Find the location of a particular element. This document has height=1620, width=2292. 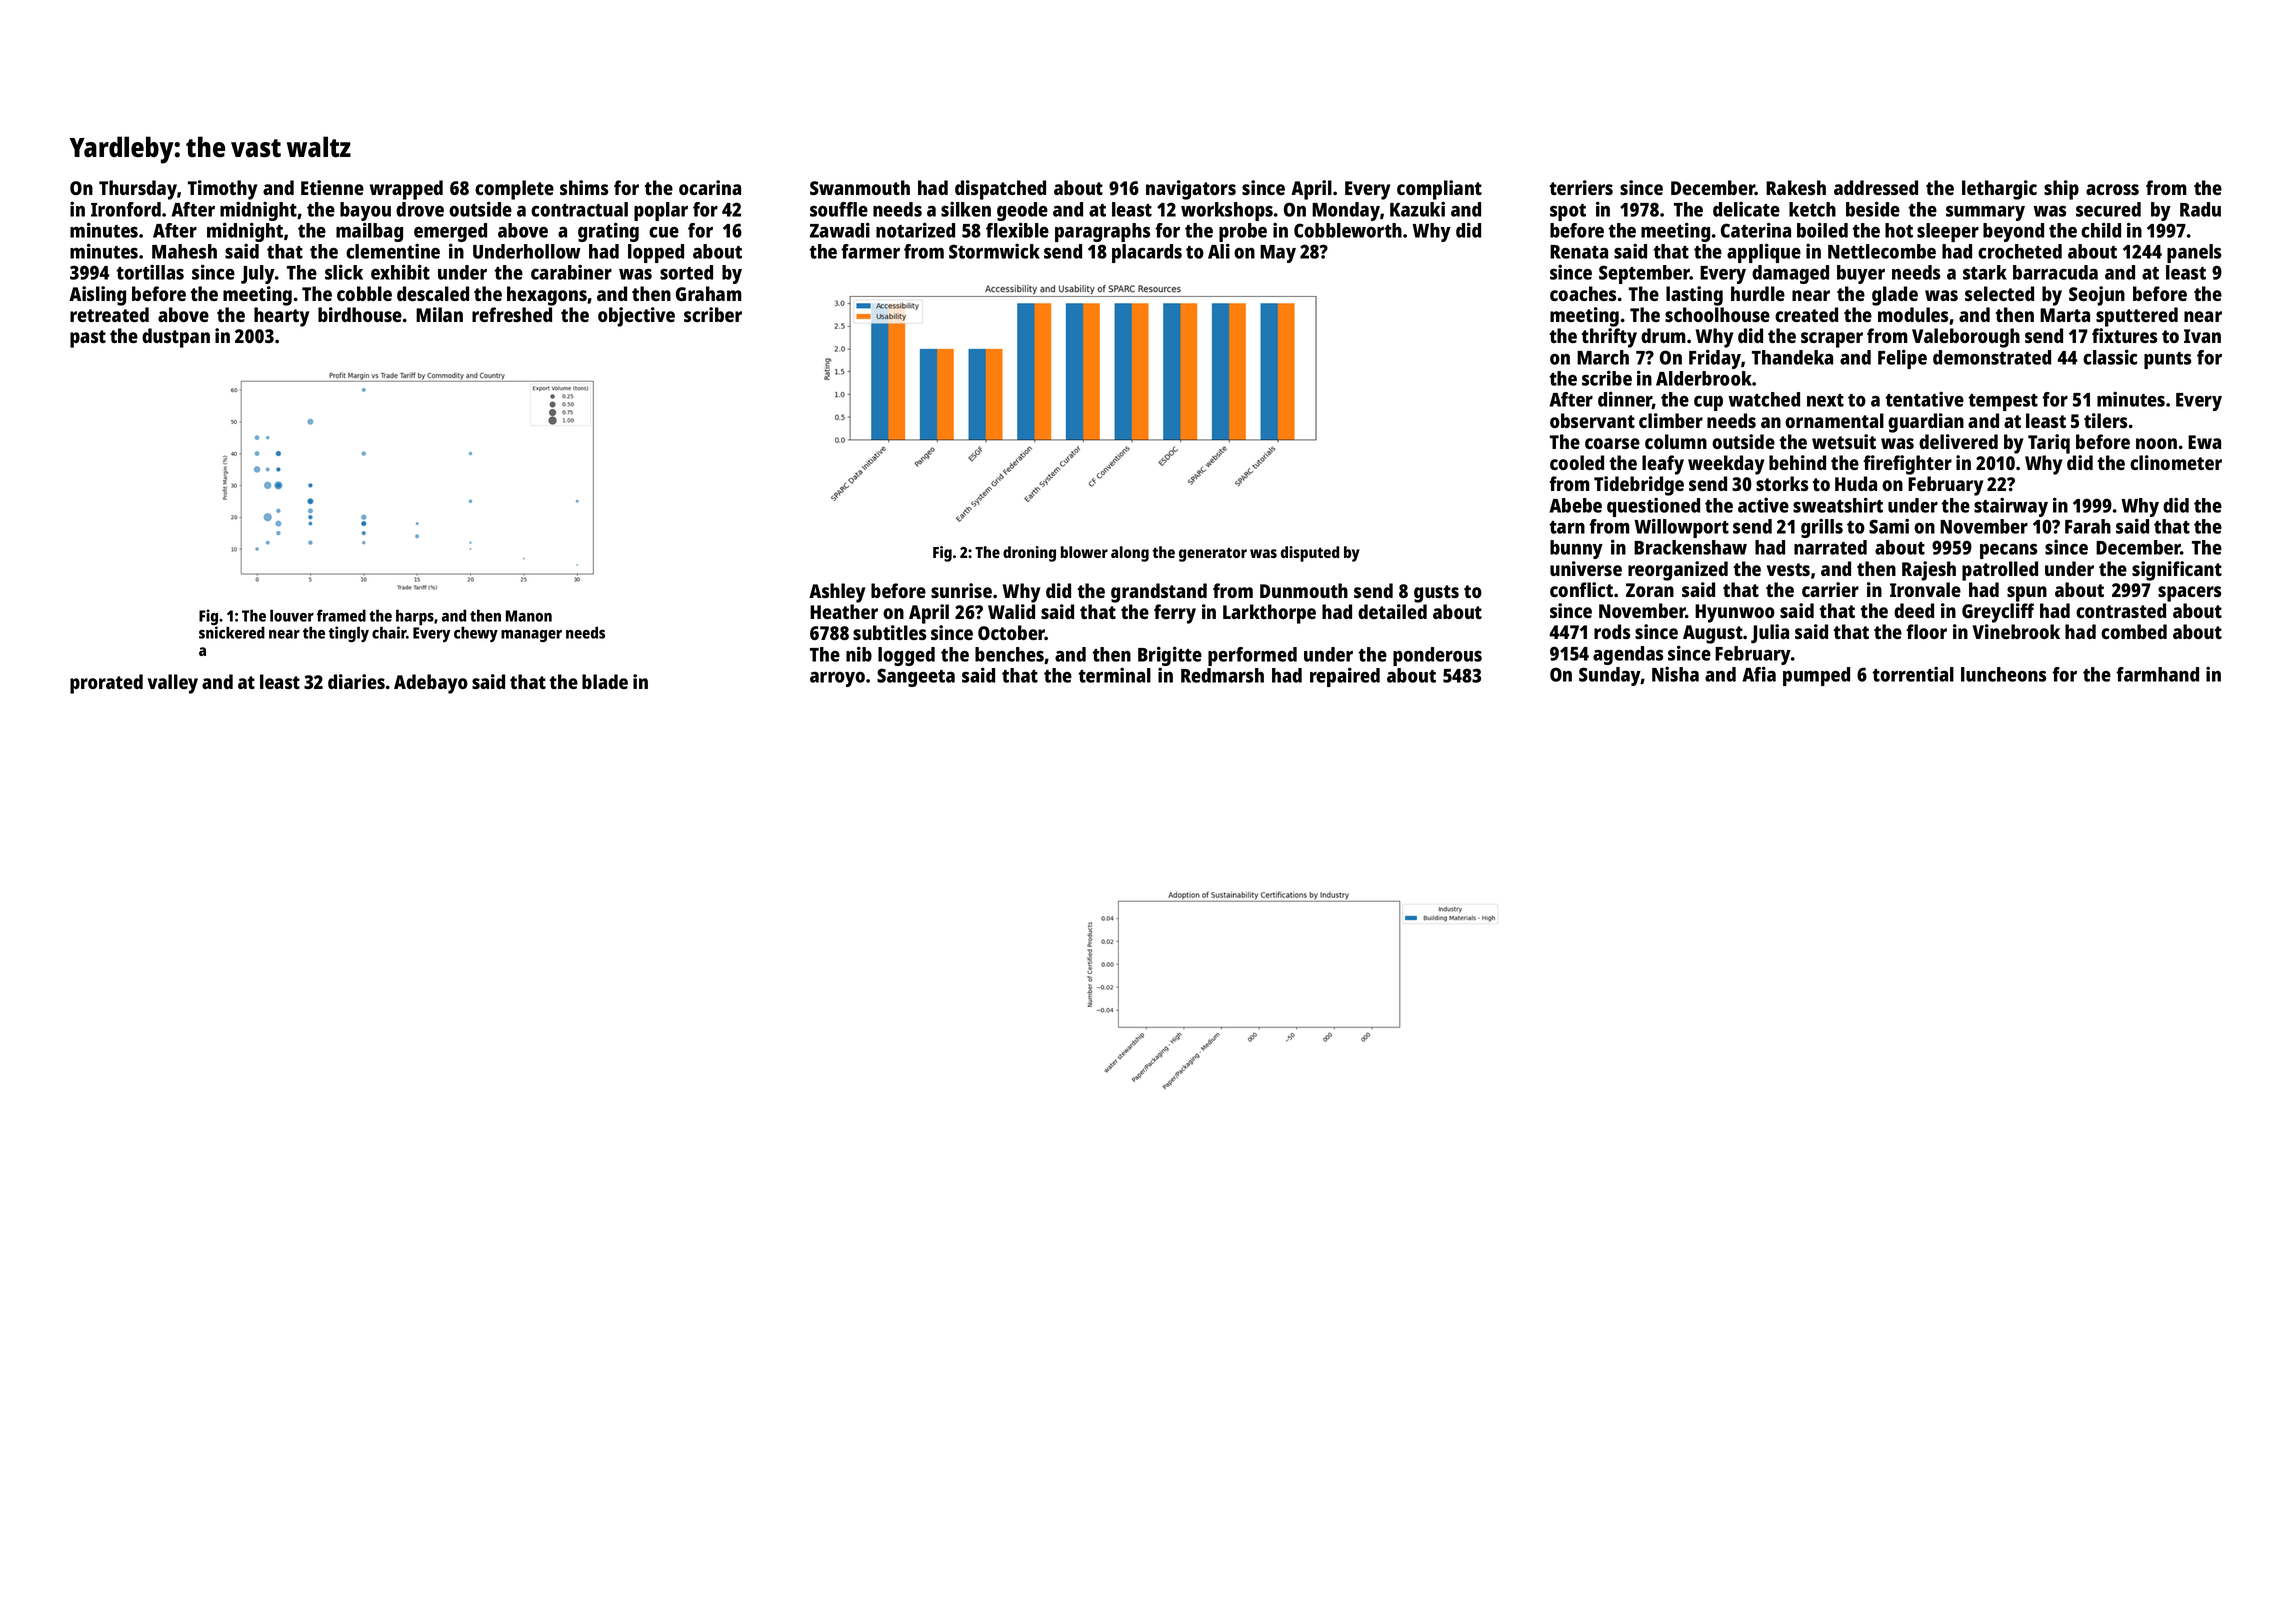

hexagons is located at coordinates (547, 296).
